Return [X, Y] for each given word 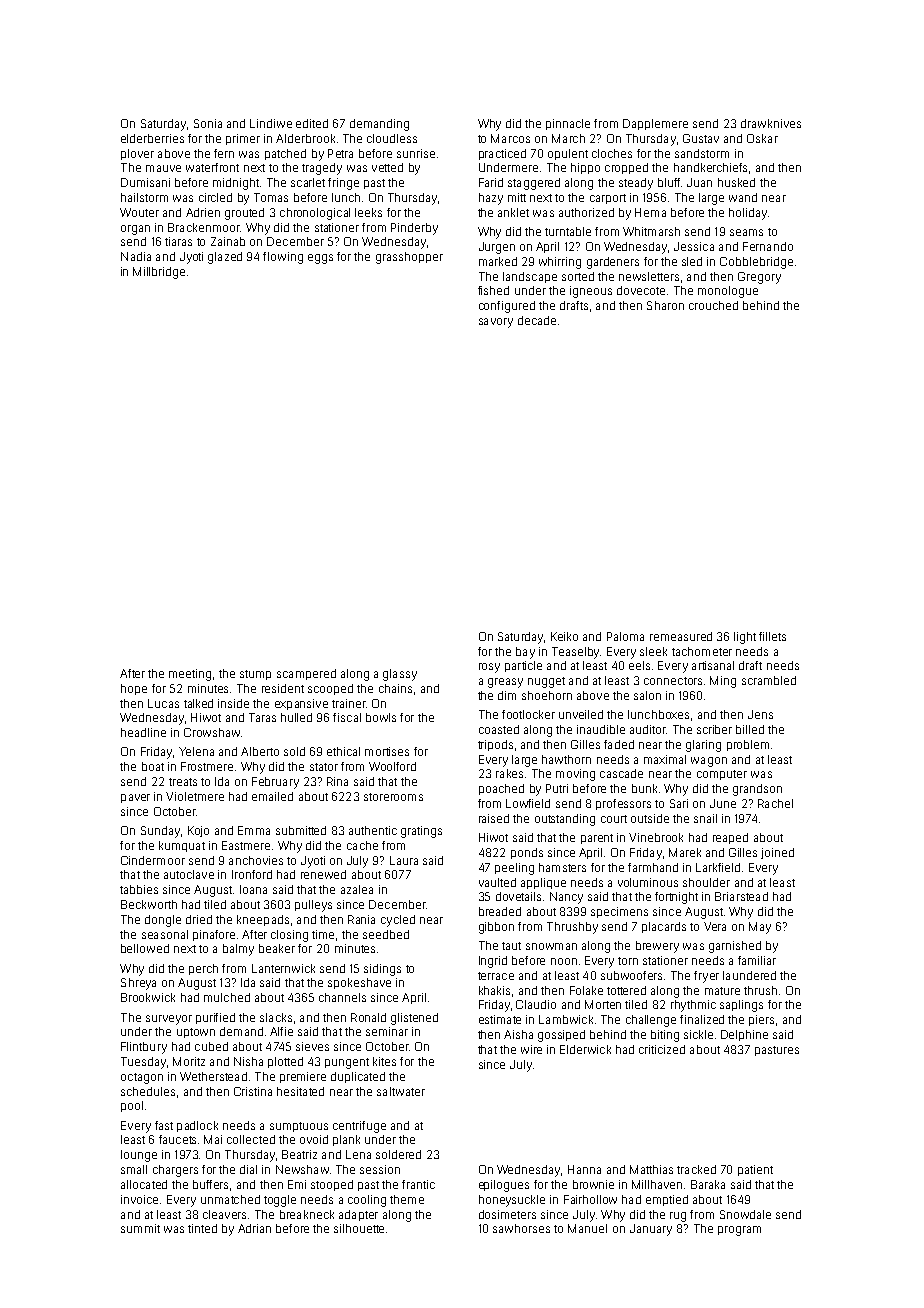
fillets [772, 636]
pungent [347, 1063]
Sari [679, 803]
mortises [387, 751]
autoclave [189, 874]
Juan [699, 182]
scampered [306, 674]
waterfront [212, 167]
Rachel [775, 803]
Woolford [392, 766]
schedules [148, 1091]
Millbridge [159, 273]
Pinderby [414, 229]
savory [496, 323]
